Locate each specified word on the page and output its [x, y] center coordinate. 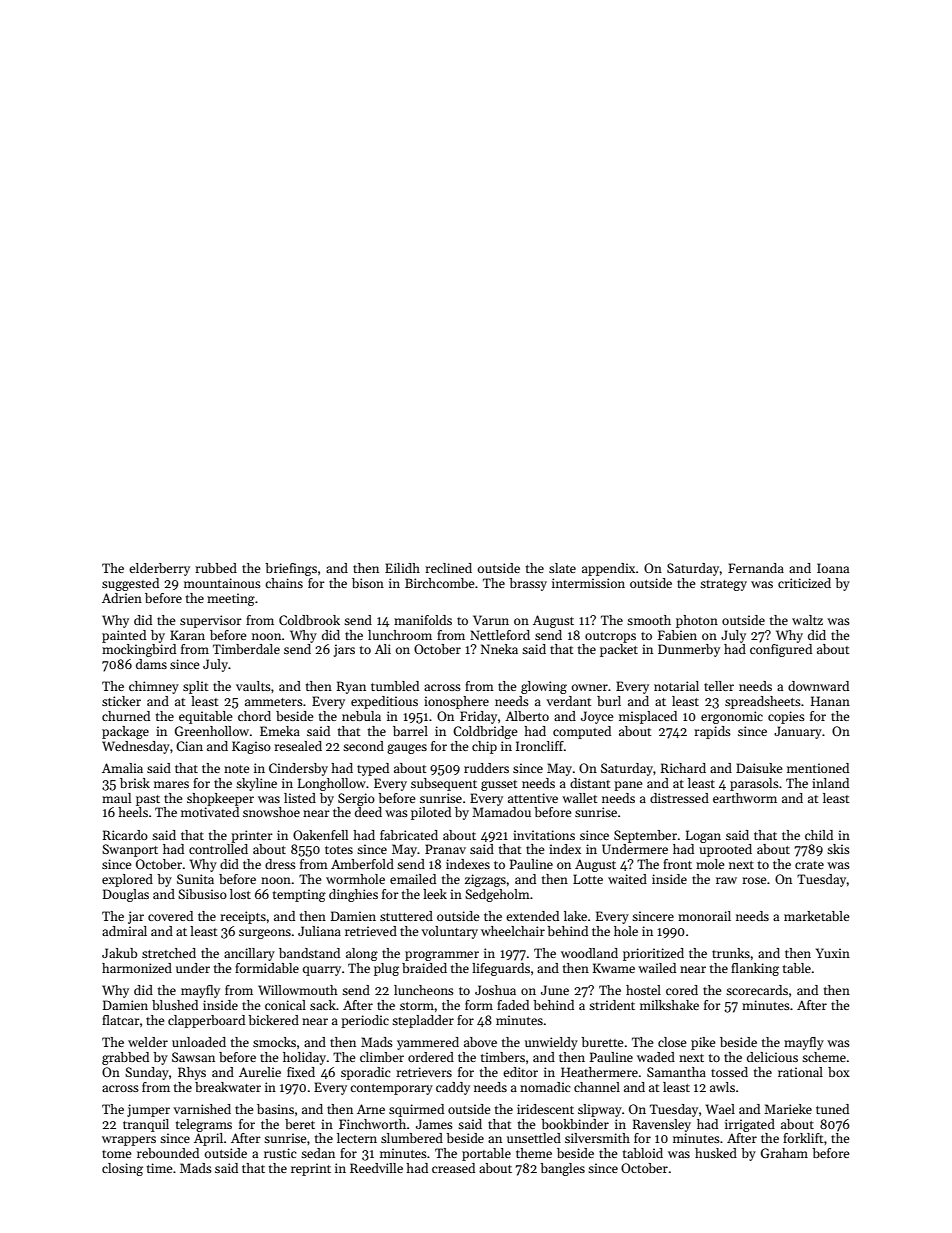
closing [122, 1169]
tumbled [395, 686]
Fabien [677, 635]
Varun [491, 620]
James [434, 1124]
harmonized [137, 968]
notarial [676, 686]
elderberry [159, 569]
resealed [298, 746]
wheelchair [513, 931]
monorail [704, 916]
